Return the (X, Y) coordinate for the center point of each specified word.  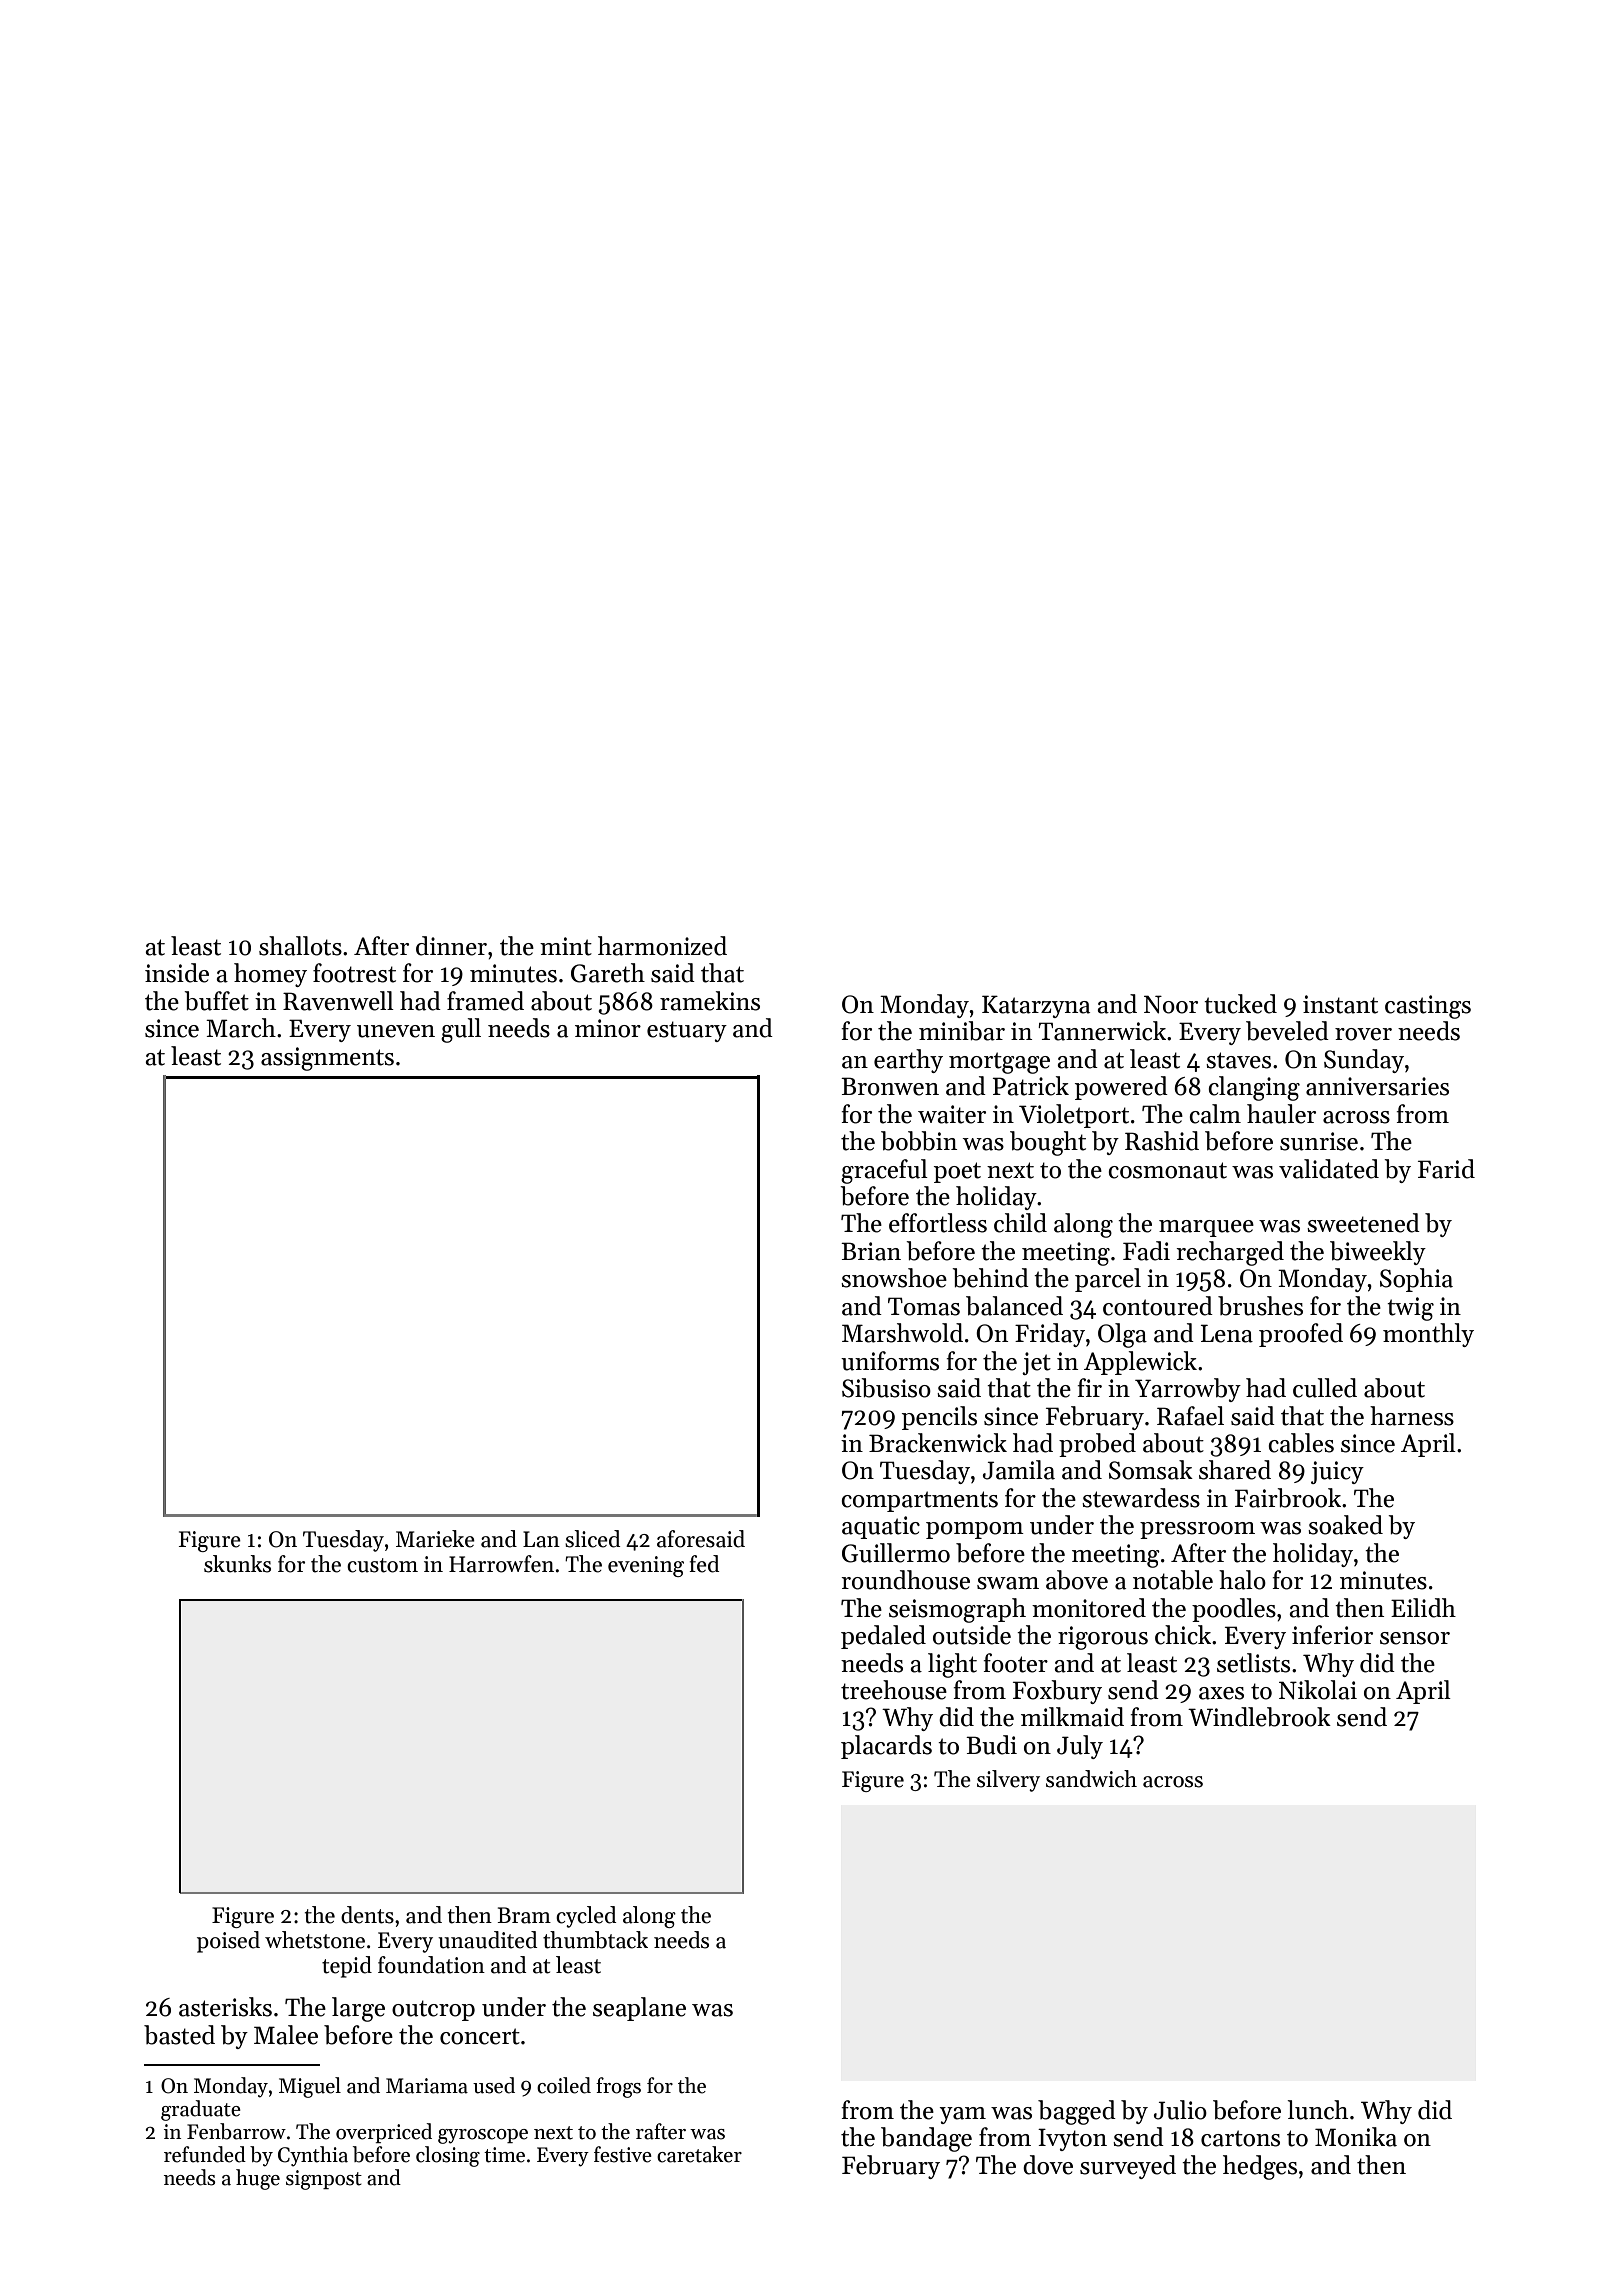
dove (1048, 2165)
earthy (908, 1061)
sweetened (1363, 1223)
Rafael (1190, 1416)
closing (448, 2156)
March (241, 1028)
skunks (237, 1564)
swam (1008, 1583)
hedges (1260, 2167)
